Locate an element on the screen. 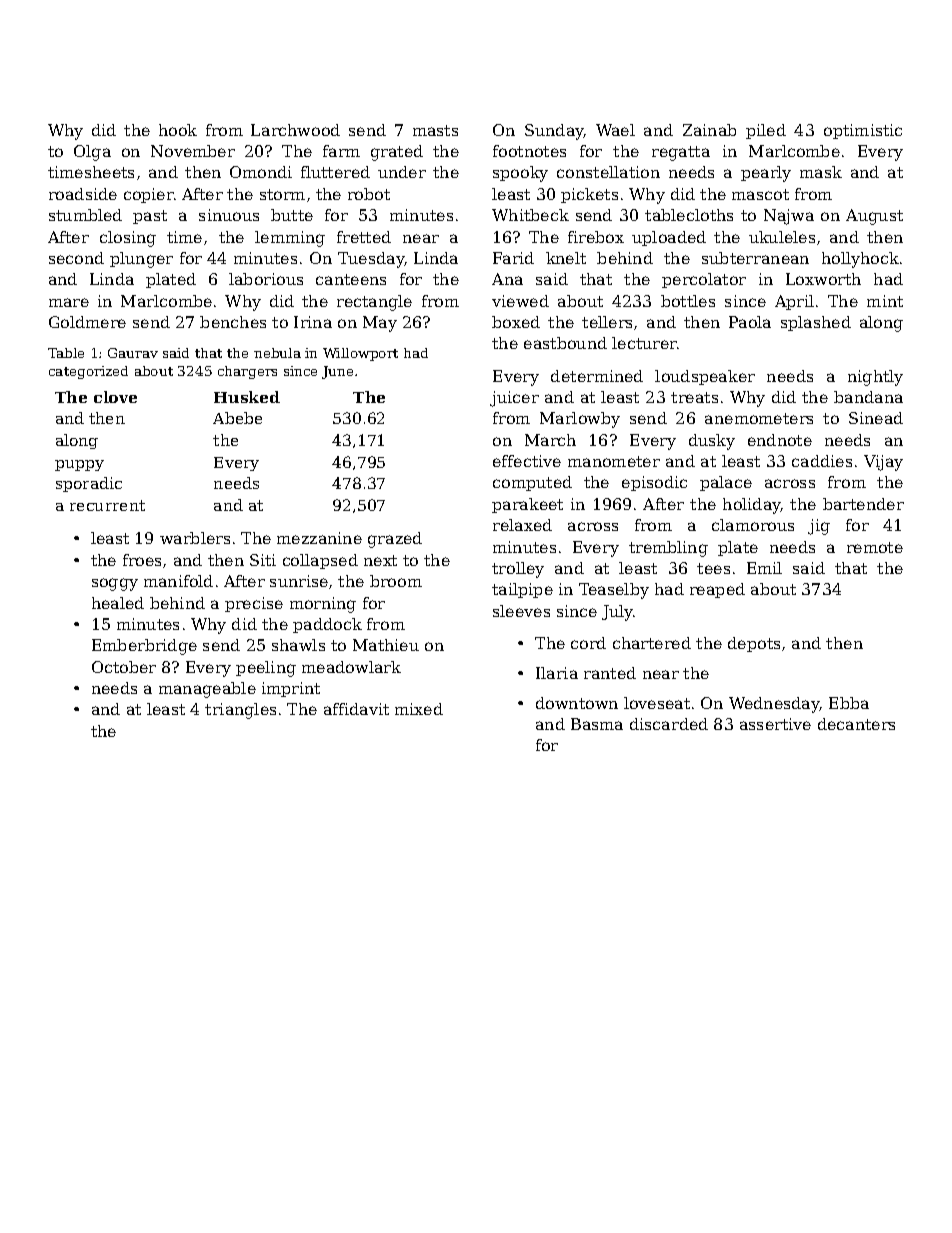 This screenshot has width=952, height=1233. dusky is located at coordinates (712, 442).
